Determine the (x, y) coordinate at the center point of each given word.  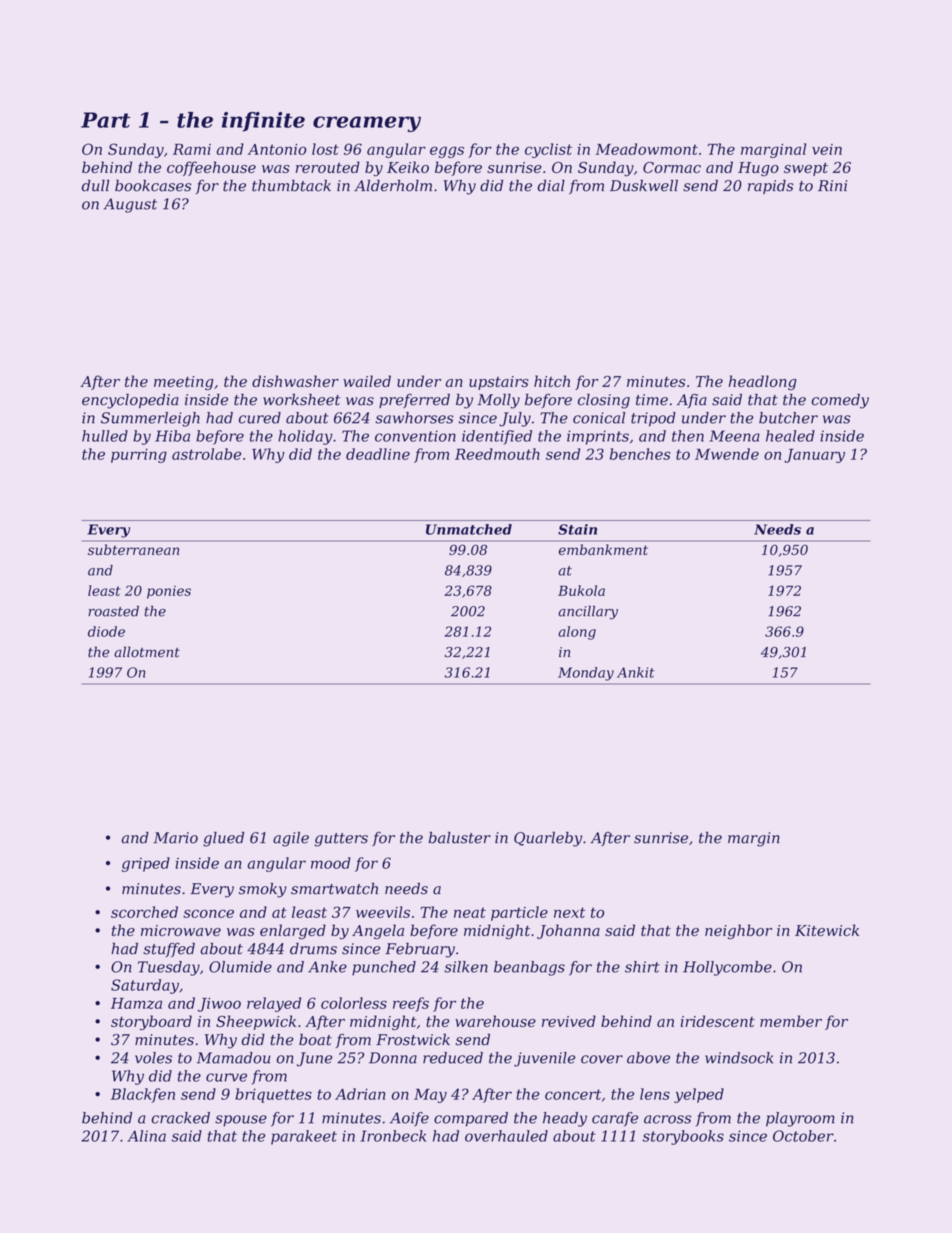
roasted (113, 611)
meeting (184, 383)
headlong (763, 383)
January (814, 455)
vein (827, 149)
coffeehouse (211, 168)
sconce (208, 913)
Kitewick (827, 930)
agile (291, 839)
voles (153, 1058)
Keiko (408, 167)
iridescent (718, 1021)
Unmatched (469, 529)
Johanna (568, 931)
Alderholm (393, 185)
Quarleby (548, 839)
